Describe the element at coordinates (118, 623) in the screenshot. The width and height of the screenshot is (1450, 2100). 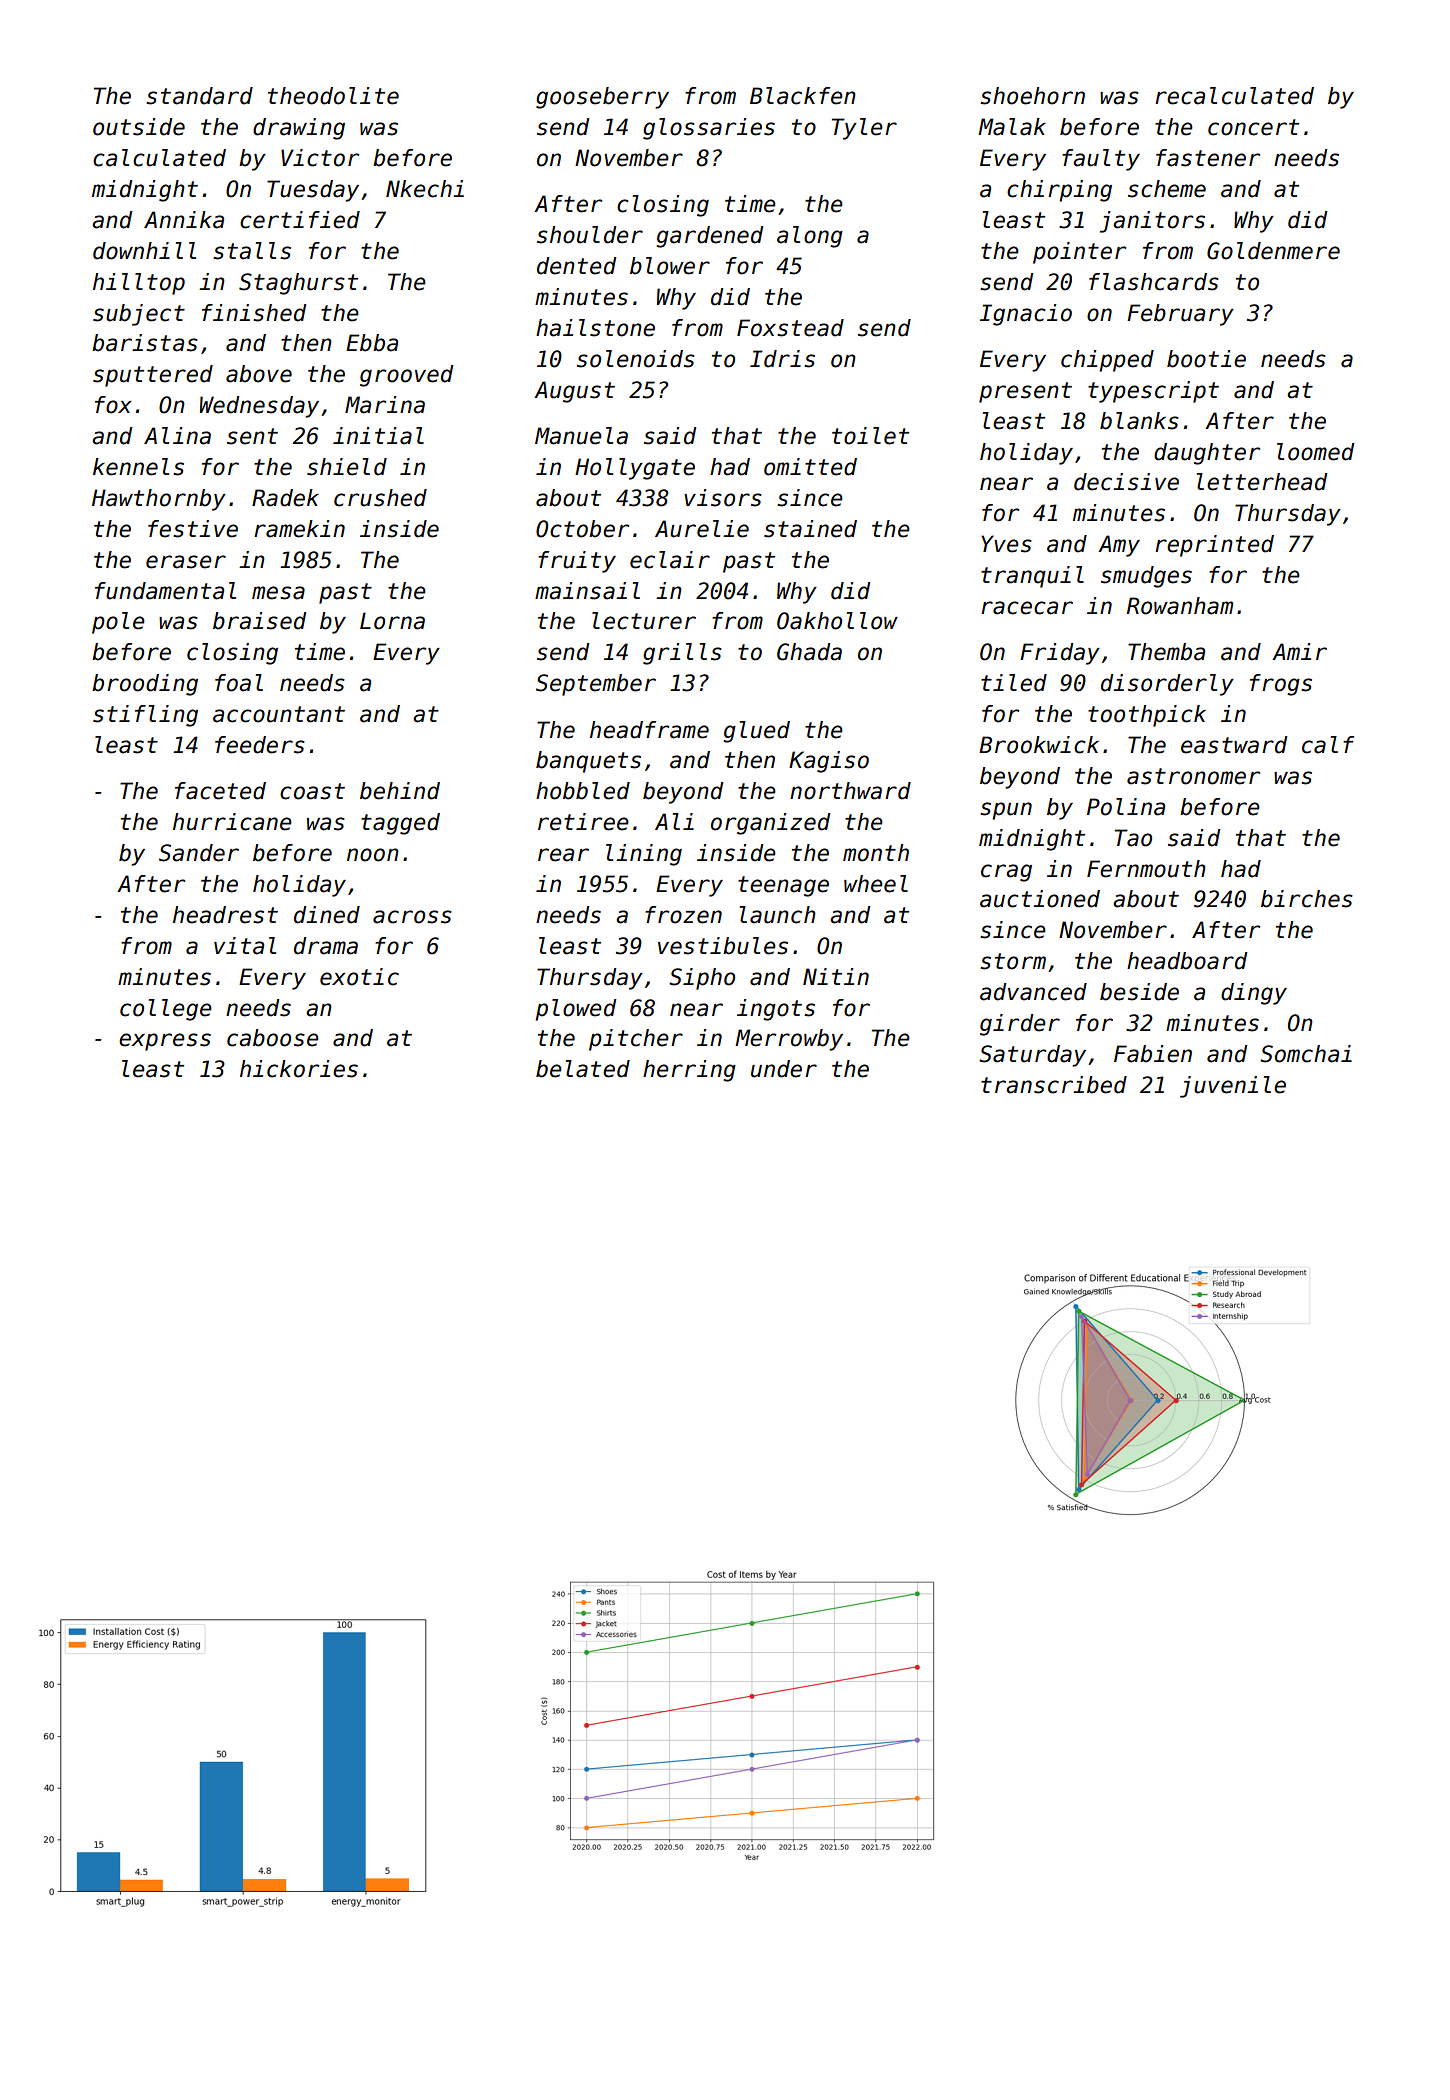
I see `pole` at that location.
